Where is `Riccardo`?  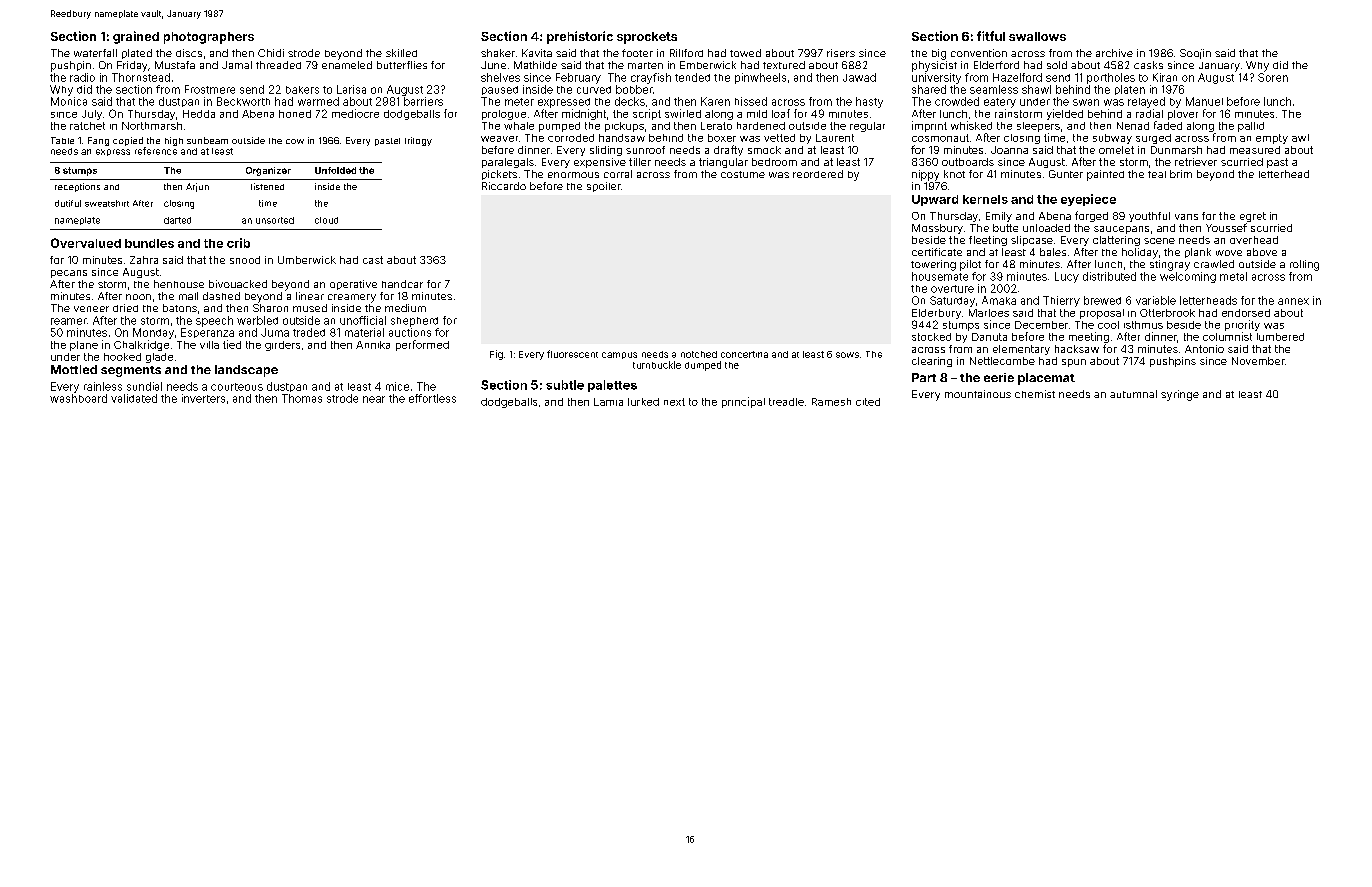
Riccardo is located at coordinates (504, 186).
